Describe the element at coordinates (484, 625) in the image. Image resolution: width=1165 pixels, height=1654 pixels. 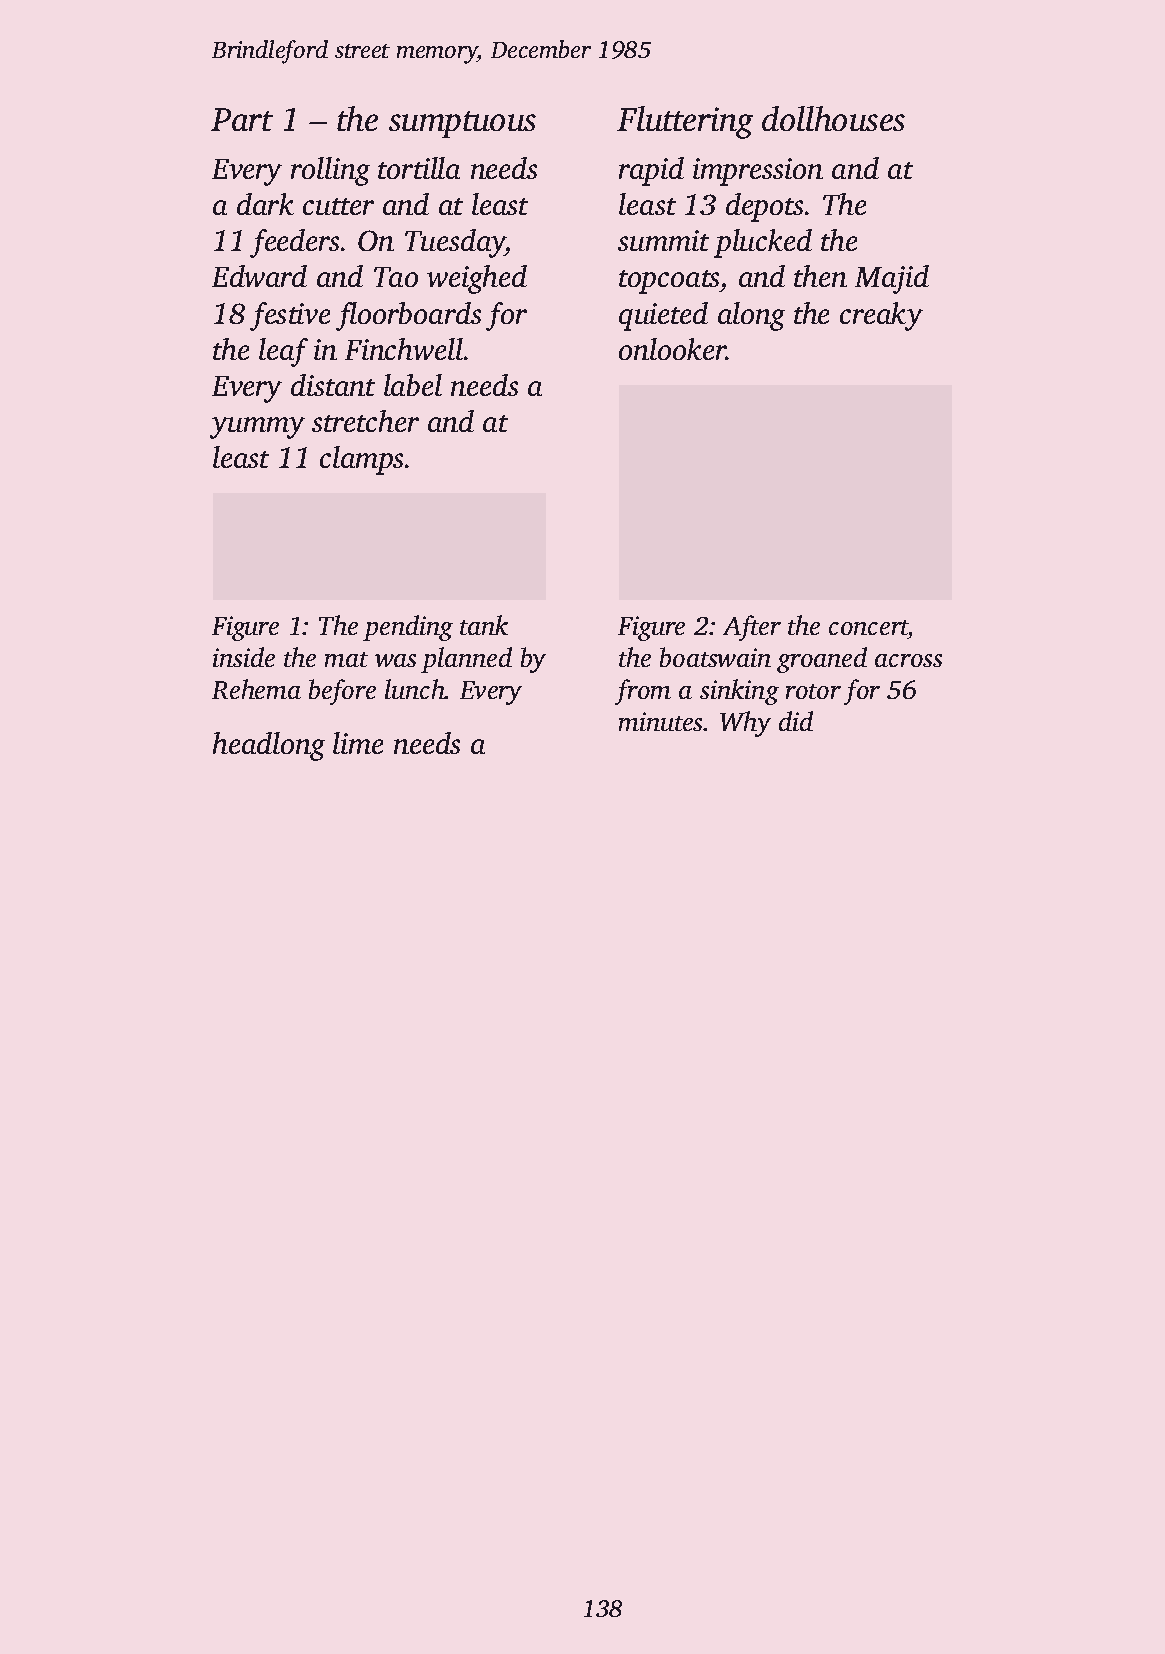
I see `tank` at that location.
